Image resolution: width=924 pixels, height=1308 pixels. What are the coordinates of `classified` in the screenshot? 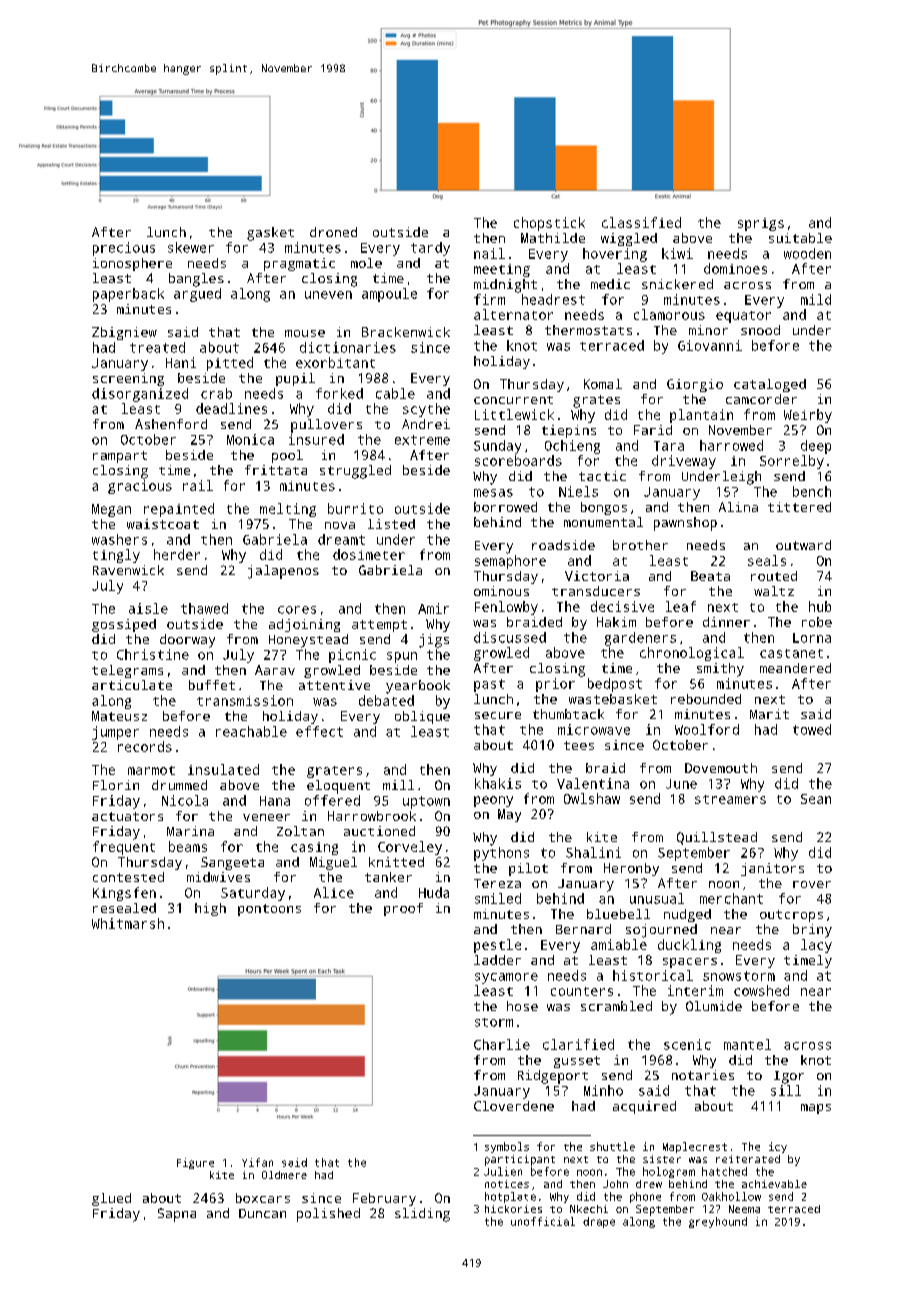 It's located at (641, 222).
